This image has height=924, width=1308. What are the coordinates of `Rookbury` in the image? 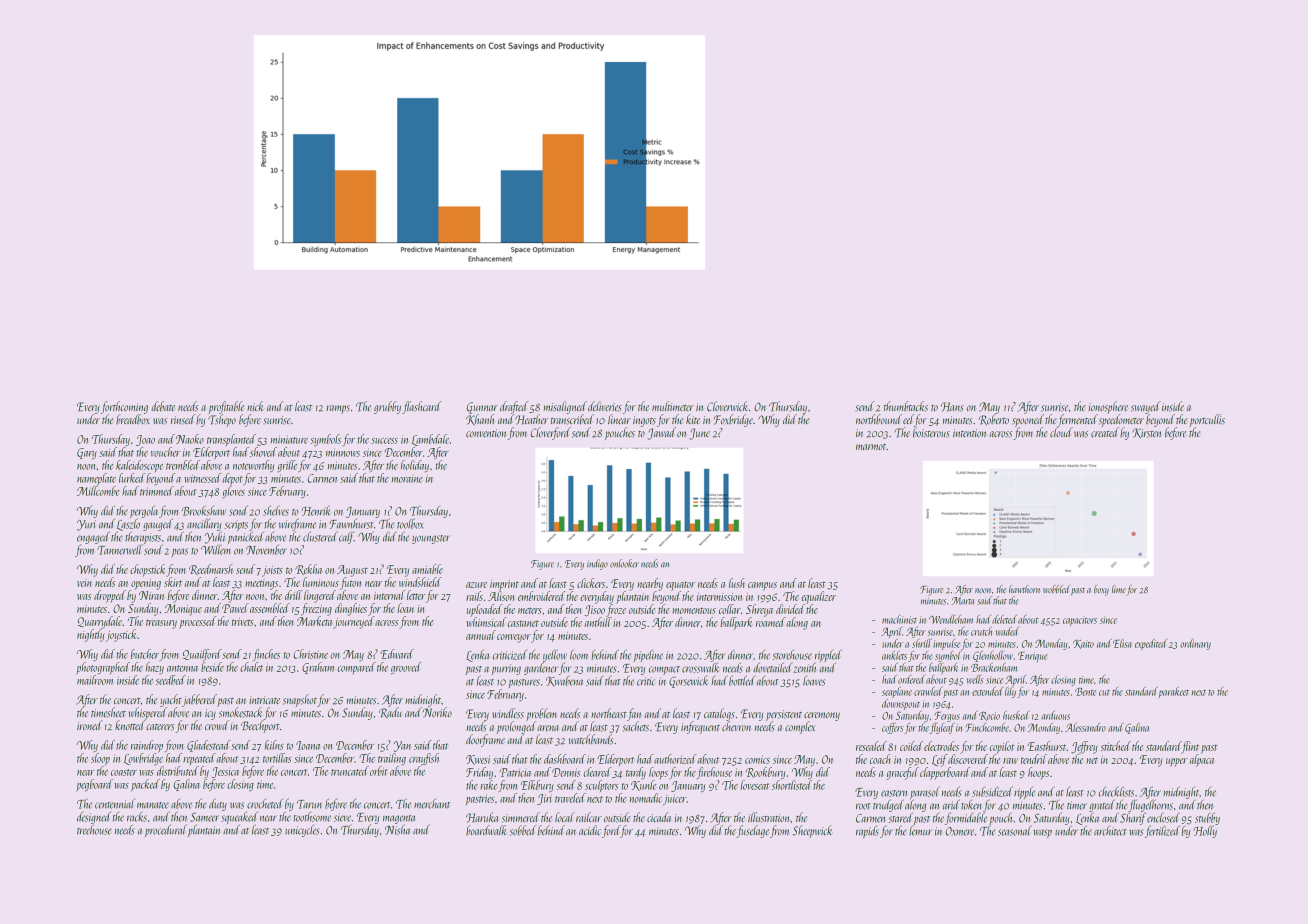 It's located at (765, 773).
